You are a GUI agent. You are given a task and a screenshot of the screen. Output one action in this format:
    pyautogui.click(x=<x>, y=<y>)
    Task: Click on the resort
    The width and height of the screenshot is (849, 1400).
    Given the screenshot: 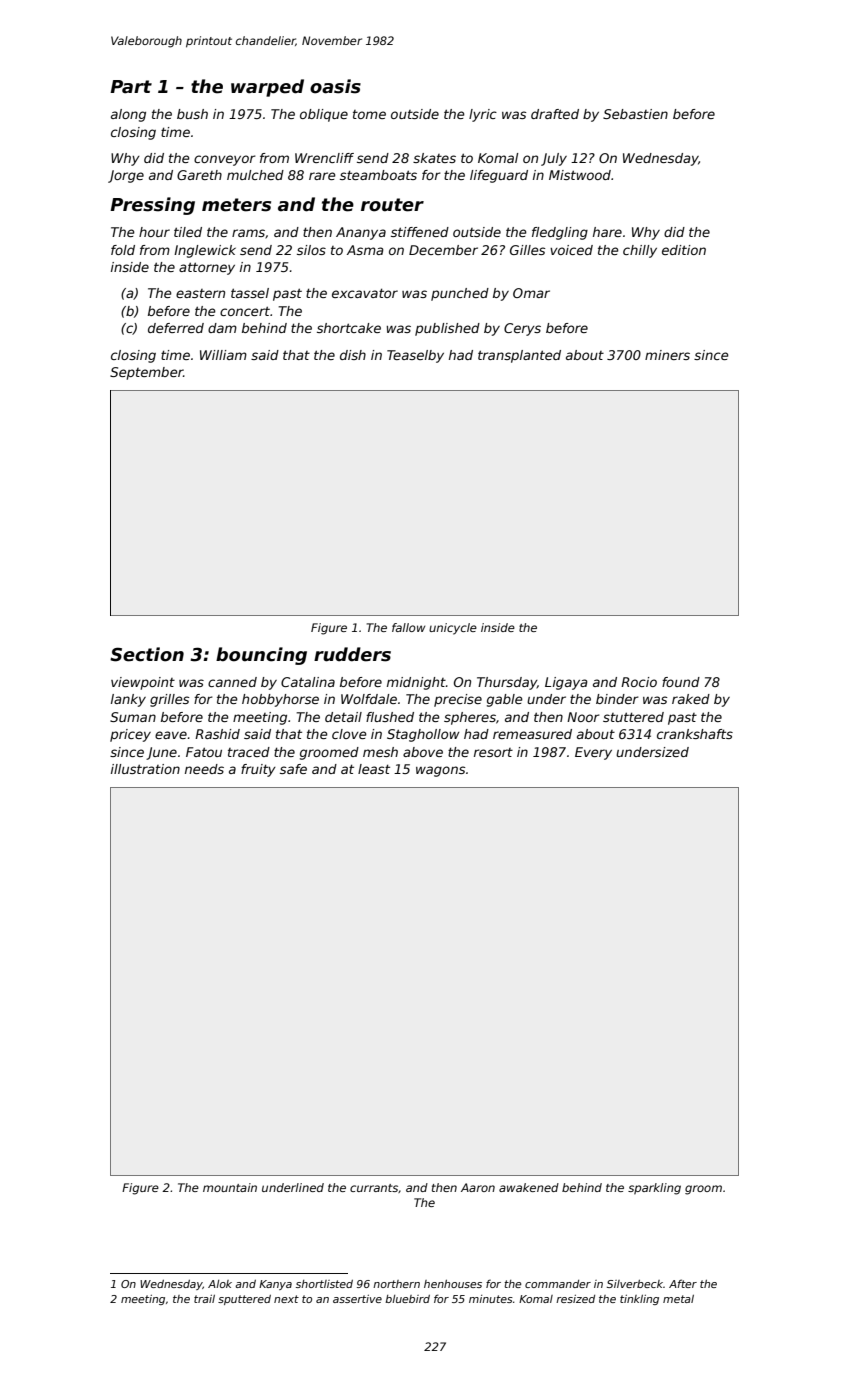 What is the action you would take?
    pyautogui.click(x=493, y=752)
